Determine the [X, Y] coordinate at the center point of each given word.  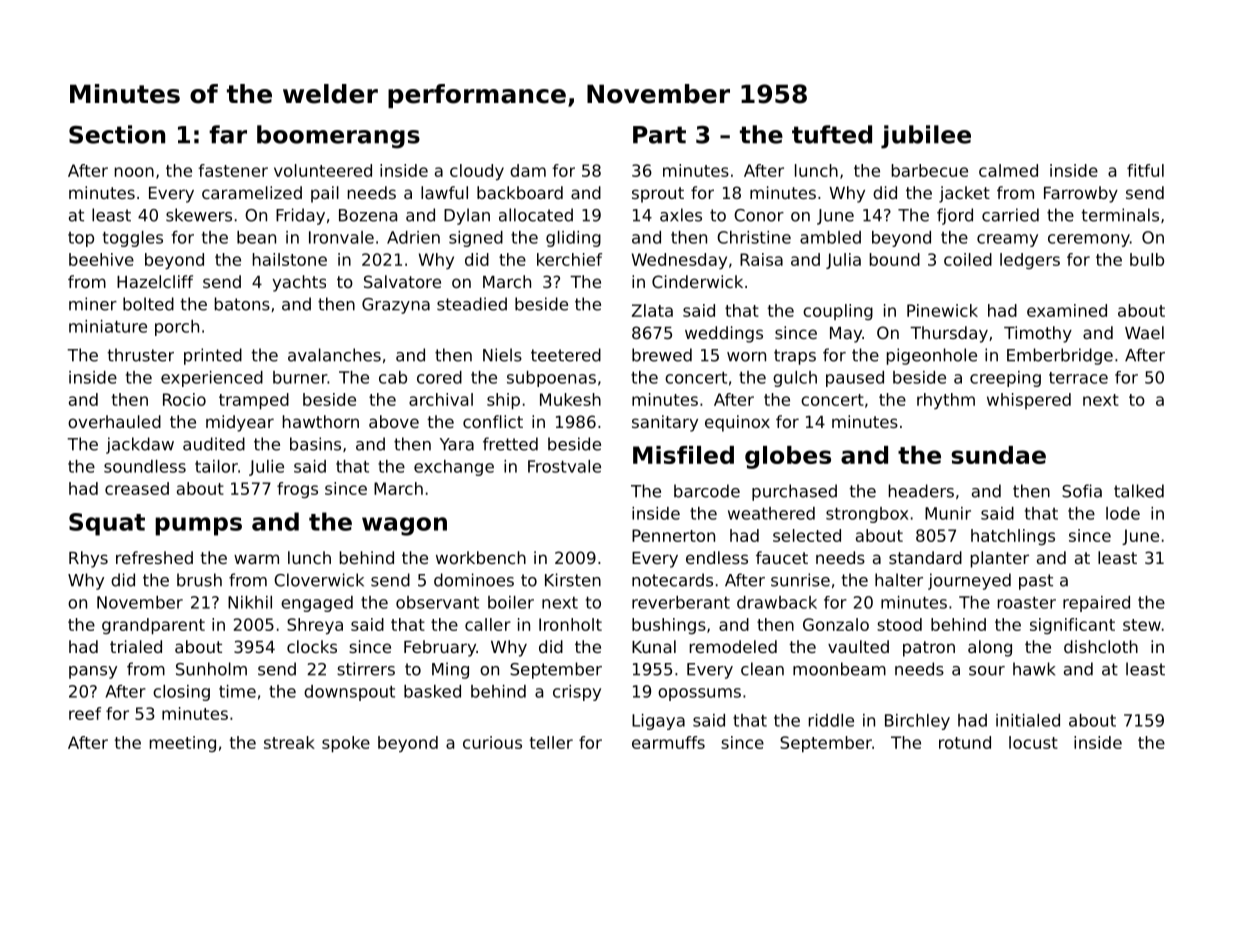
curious [492, 742]
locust [1033, 742]
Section [117, 134]
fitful [1145, 170]
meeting [183, 744]
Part [659, 135]
